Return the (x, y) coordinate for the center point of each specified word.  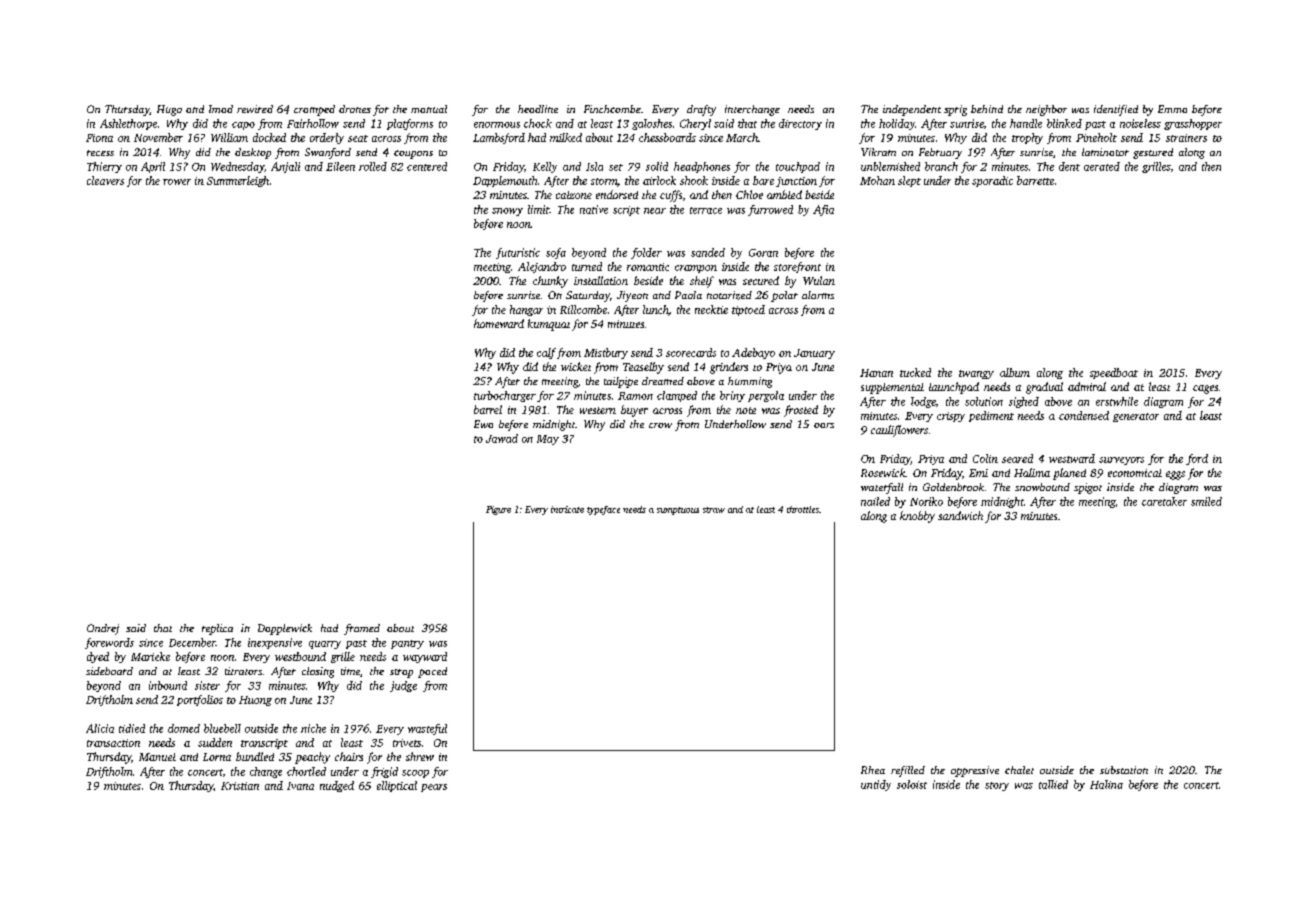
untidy (876, 785)
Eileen (340, 166)
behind (987, 109)
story (997, 786)
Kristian (240, 786)
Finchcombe (612, 109)
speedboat (1114, 373)
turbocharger (505, 396)
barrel (488, 409)
